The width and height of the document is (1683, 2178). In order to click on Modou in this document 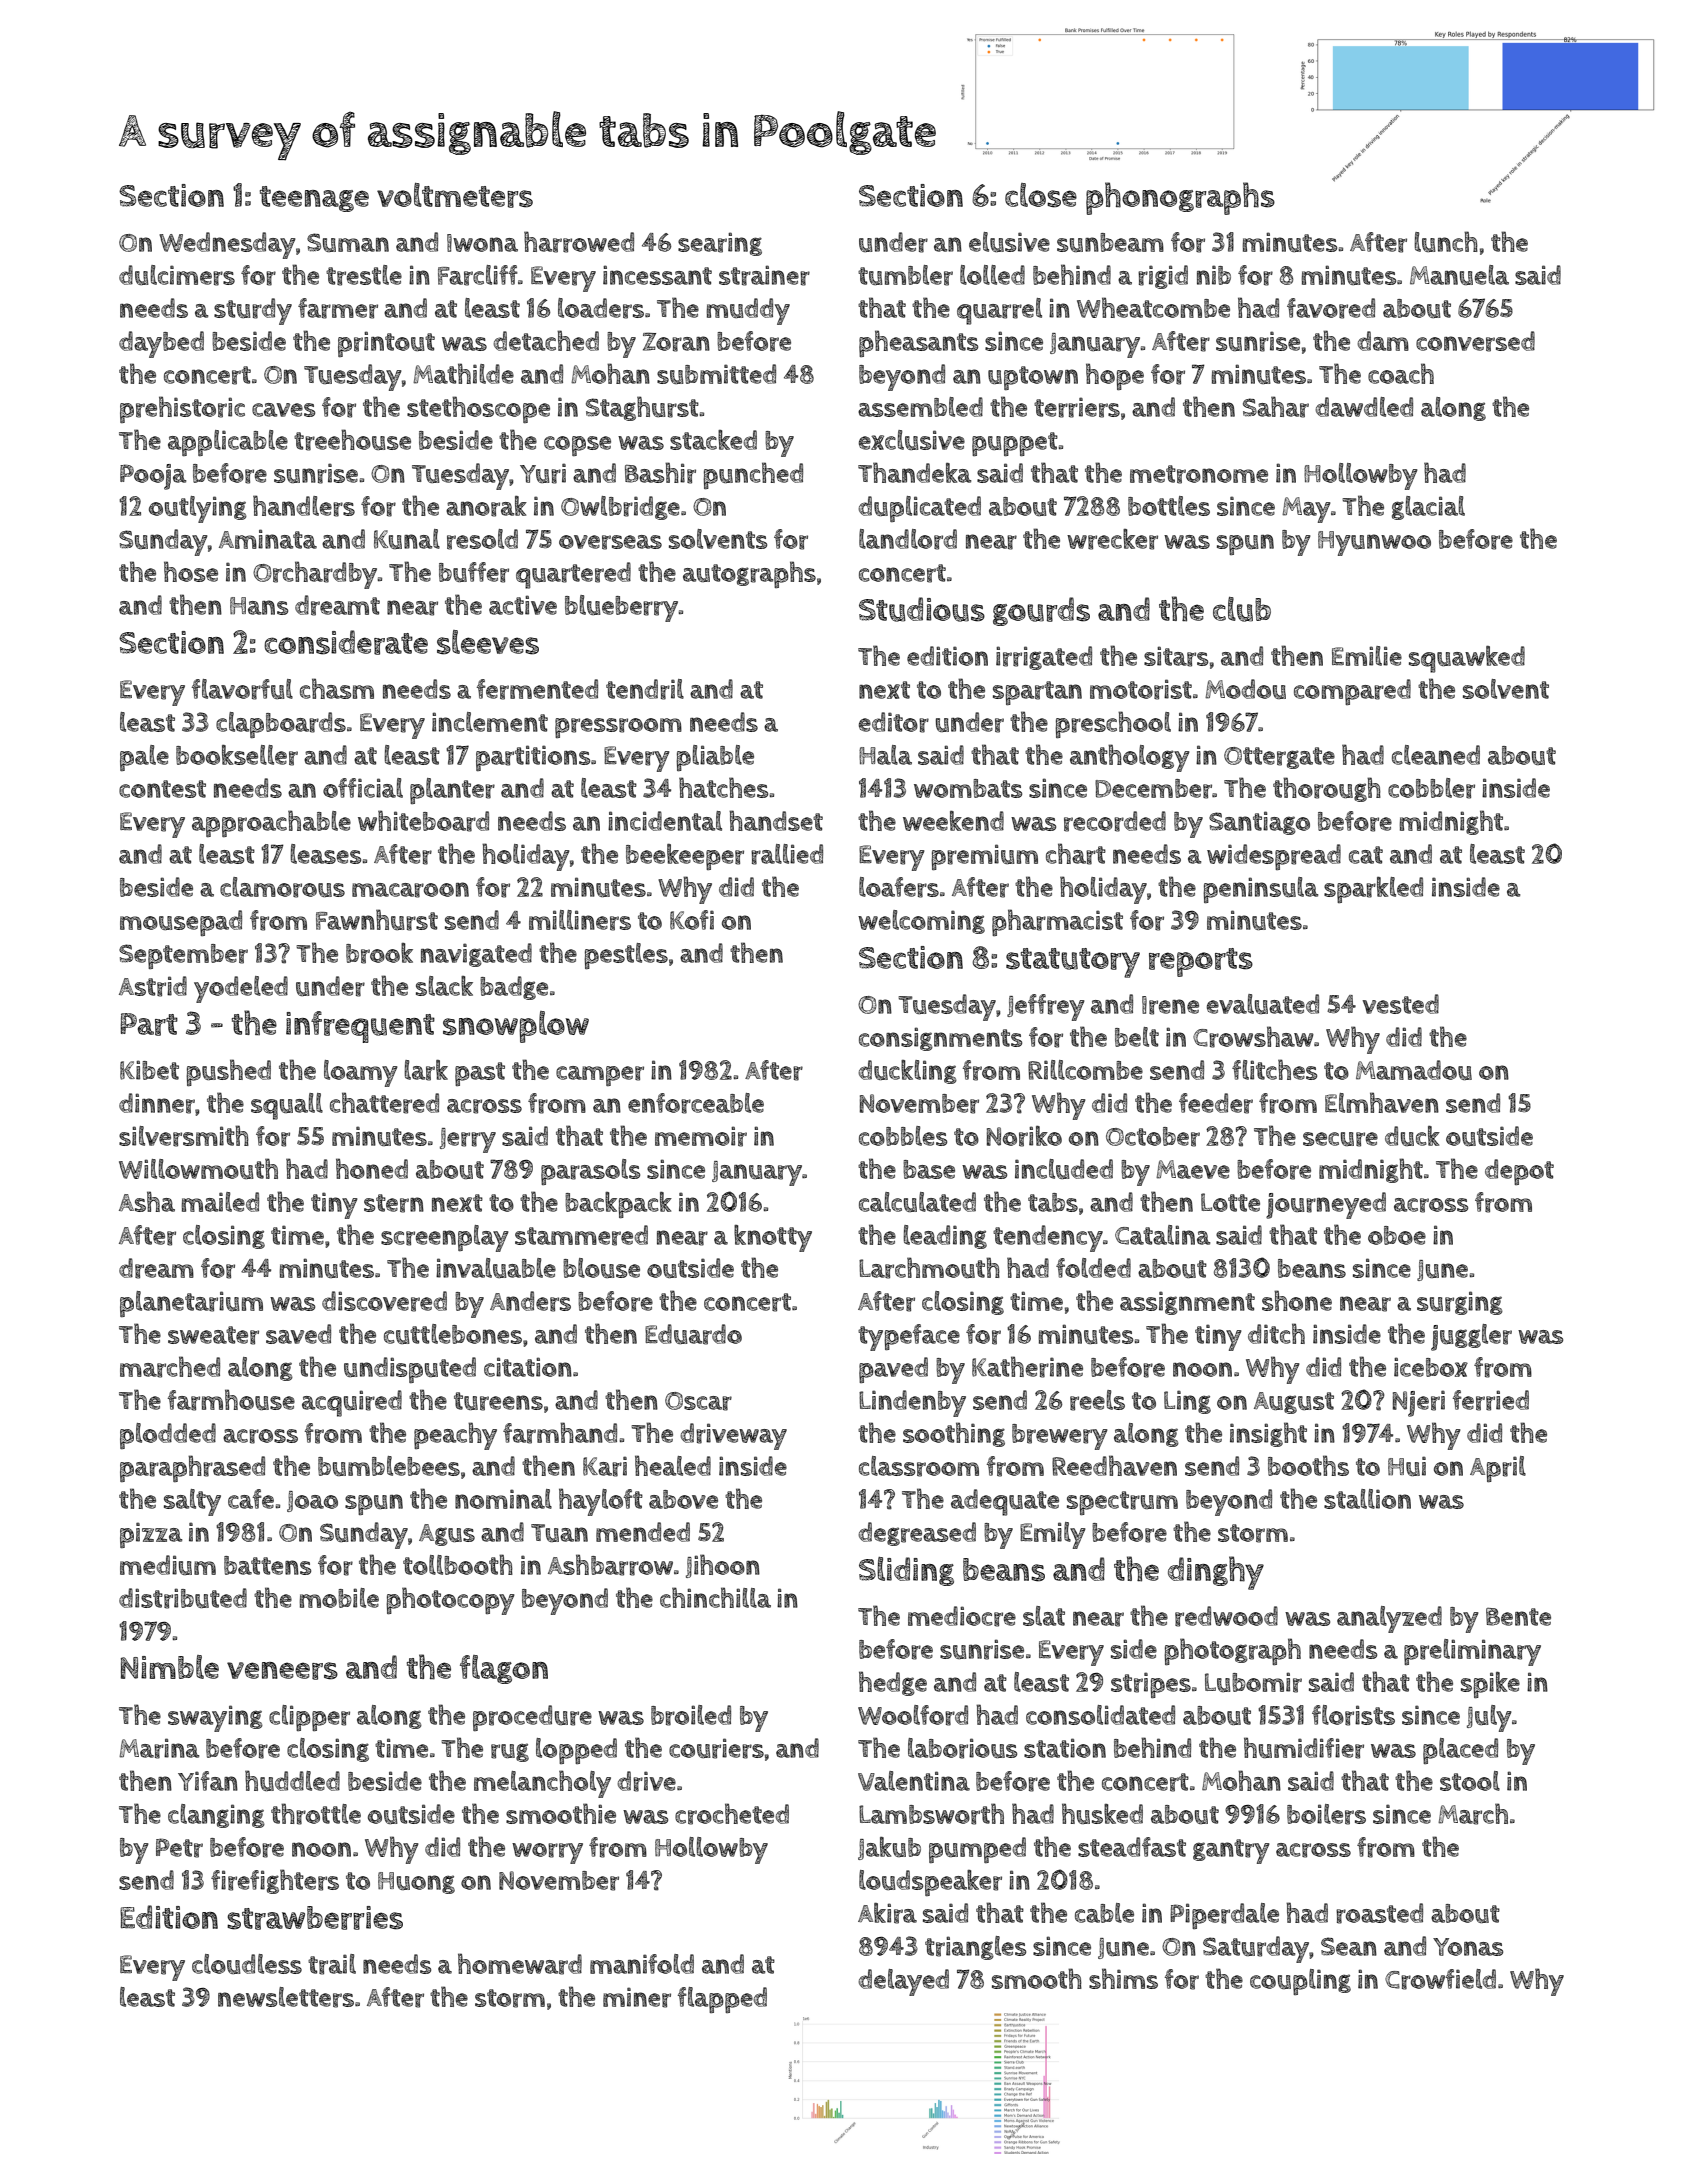, I will do `click(1245, 689)`.
